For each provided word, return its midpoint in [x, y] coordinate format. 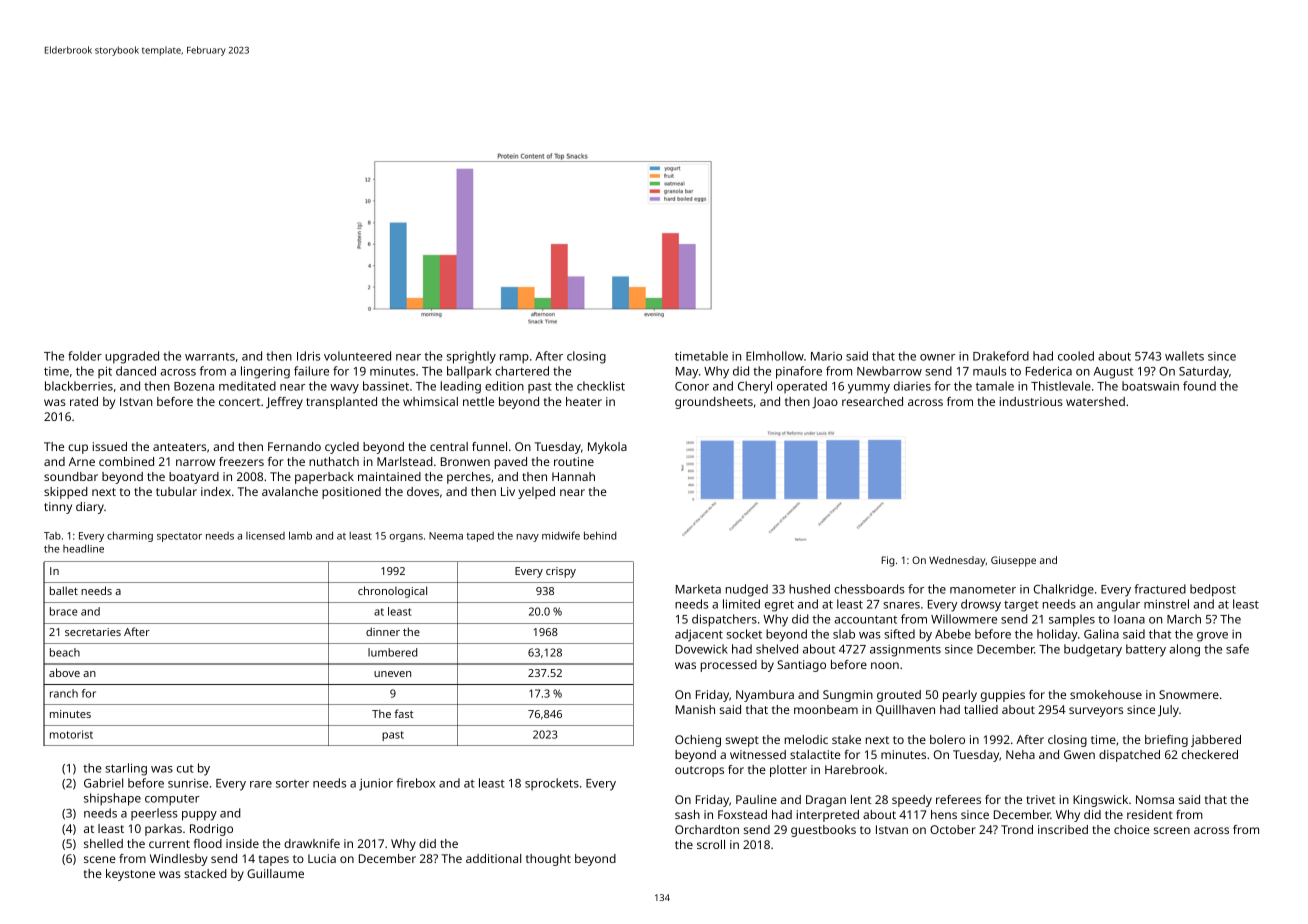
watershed [1095, 401]
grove [1212, 637]
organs [406, 538]
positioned [351, 493]
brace [63, 611]
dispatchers [724, 620]
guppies [1003, 696]
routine [574, 461]
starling [126, 769]
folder [85, 356]
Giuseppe [1013, 561]
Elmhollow [775, 356]
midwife [561, 535]
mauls [989, 371]
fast [404, 713]
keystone [130, 875]
